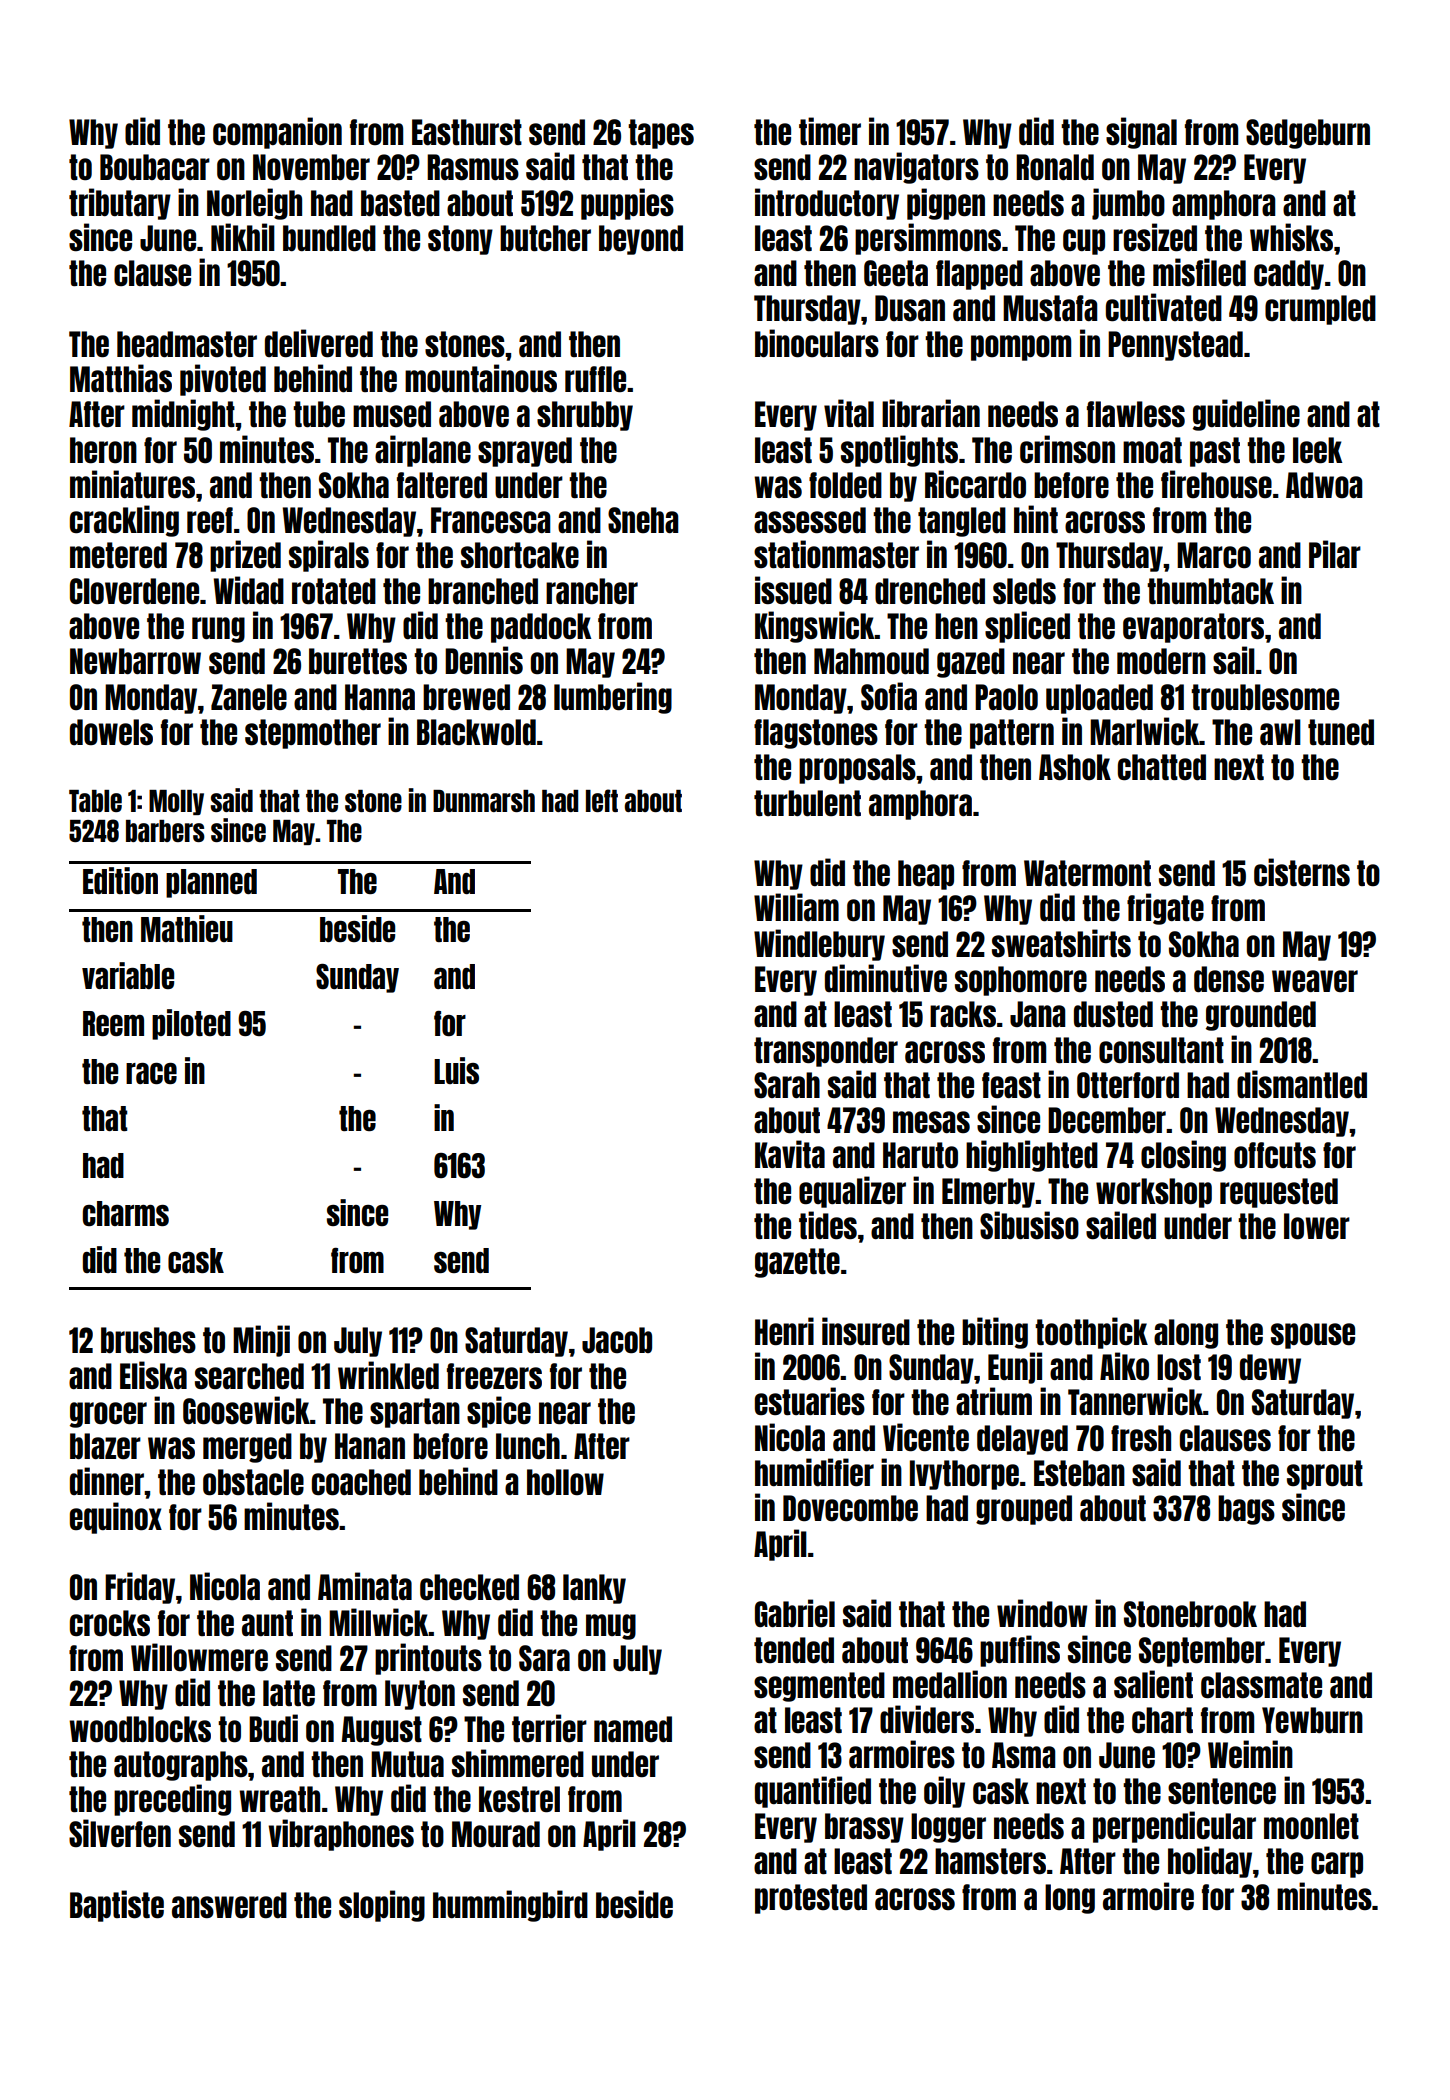  What do you see at coordinates (817, 343) in the document?
I see `binoculars` at bounding box center [817, 343].
